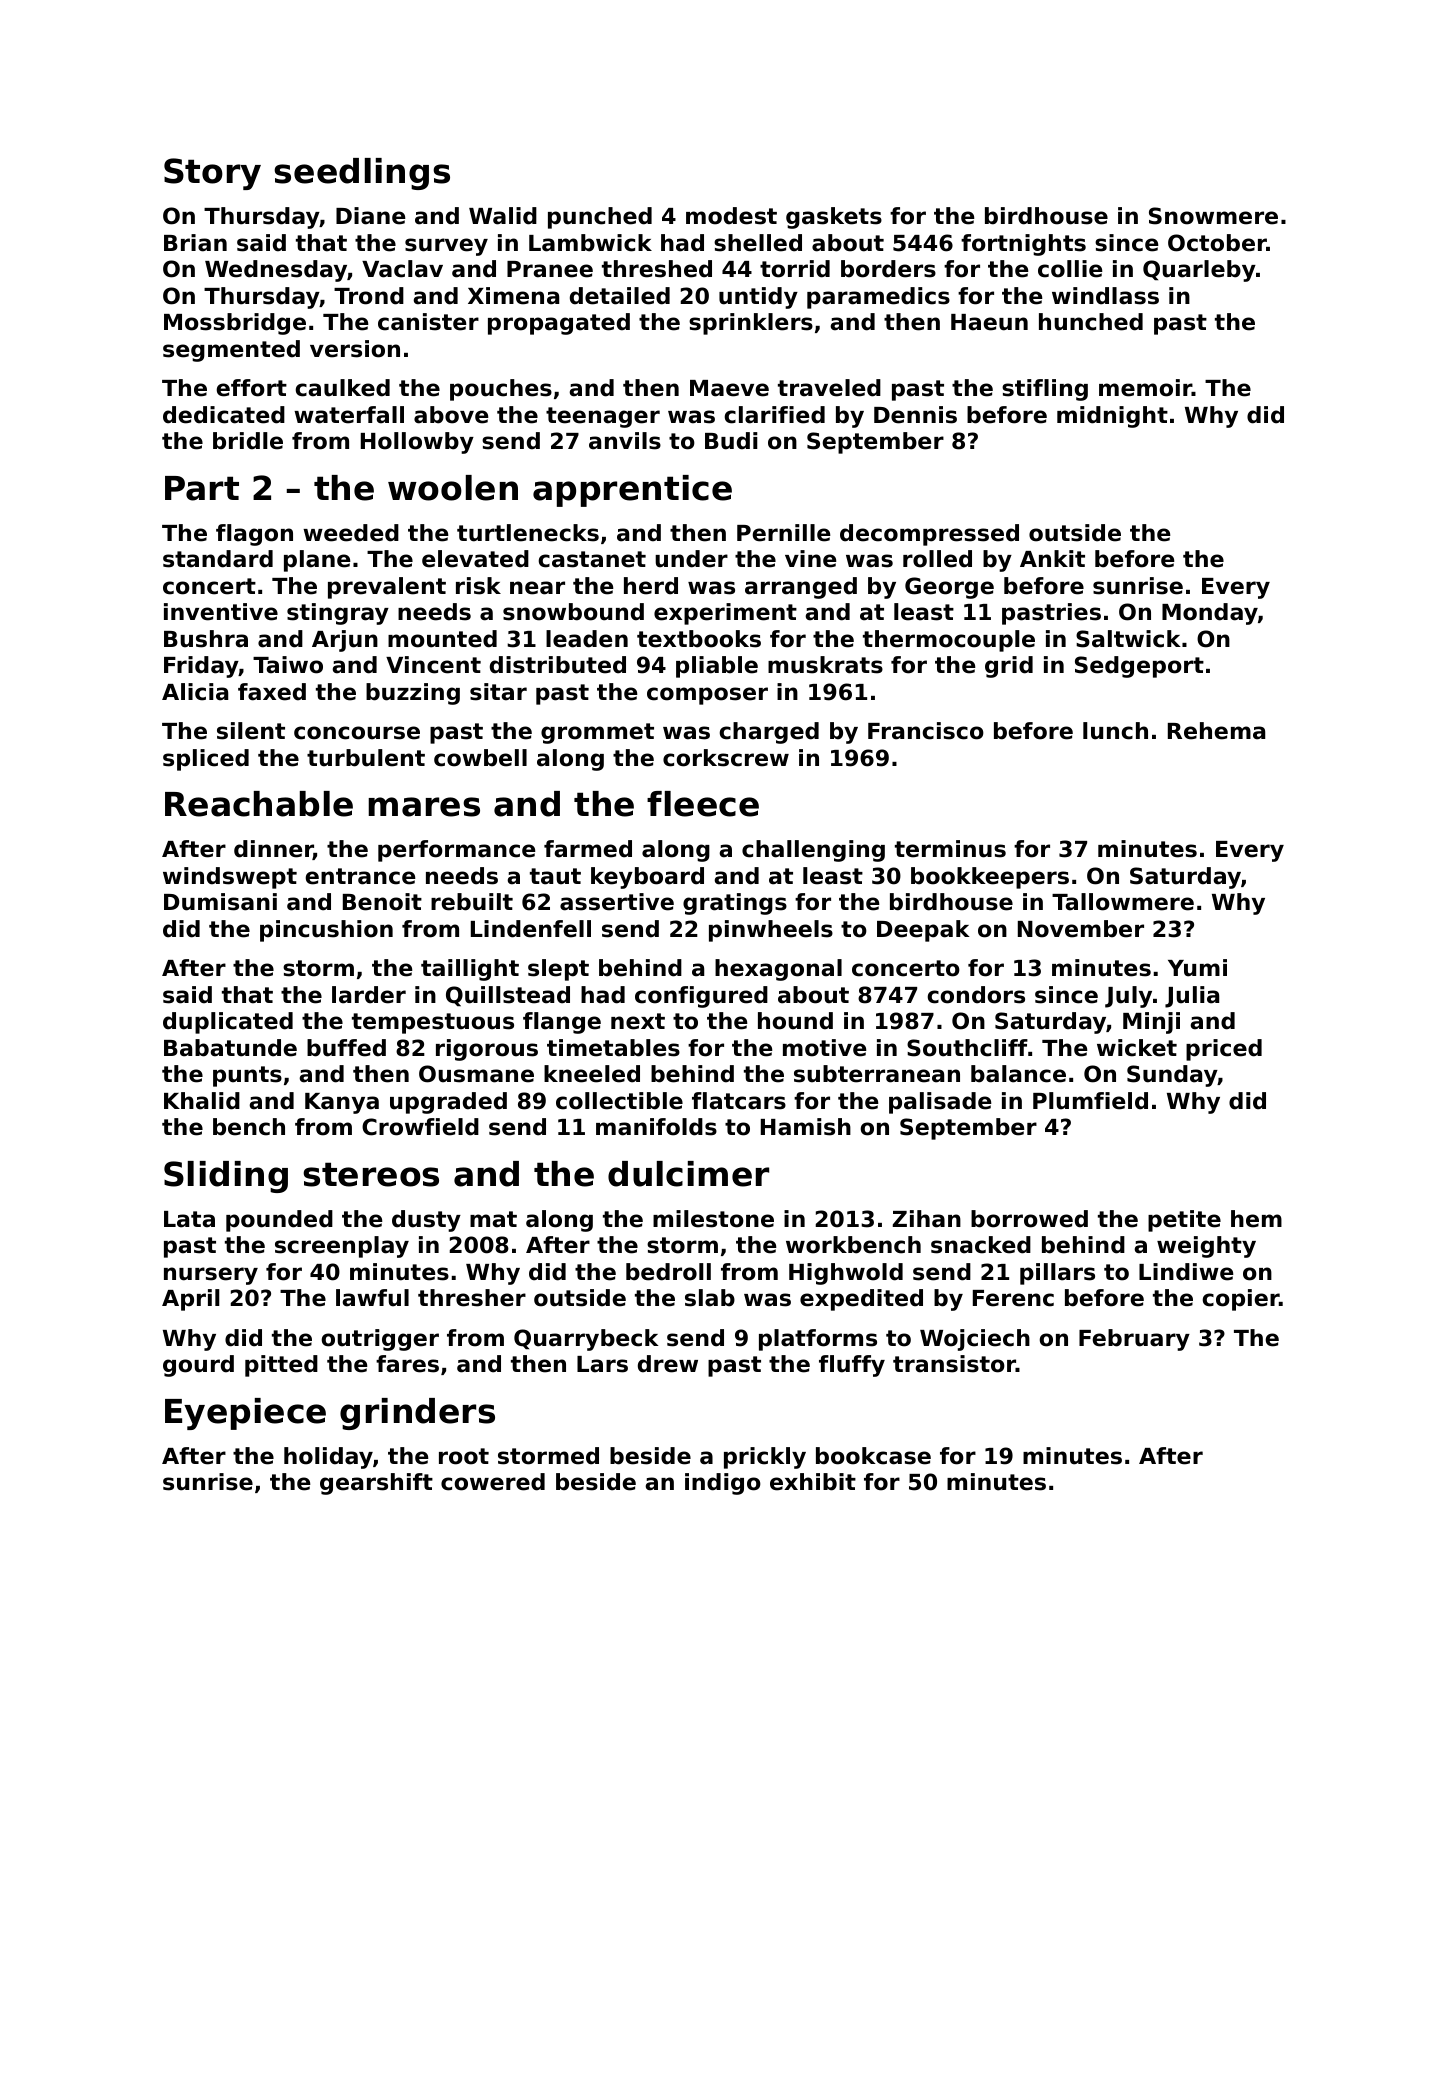 The image size is (1450, 2100). Describe the element at coordinates (723, 1484) in the screenshot. I see `indigo` at that location.
